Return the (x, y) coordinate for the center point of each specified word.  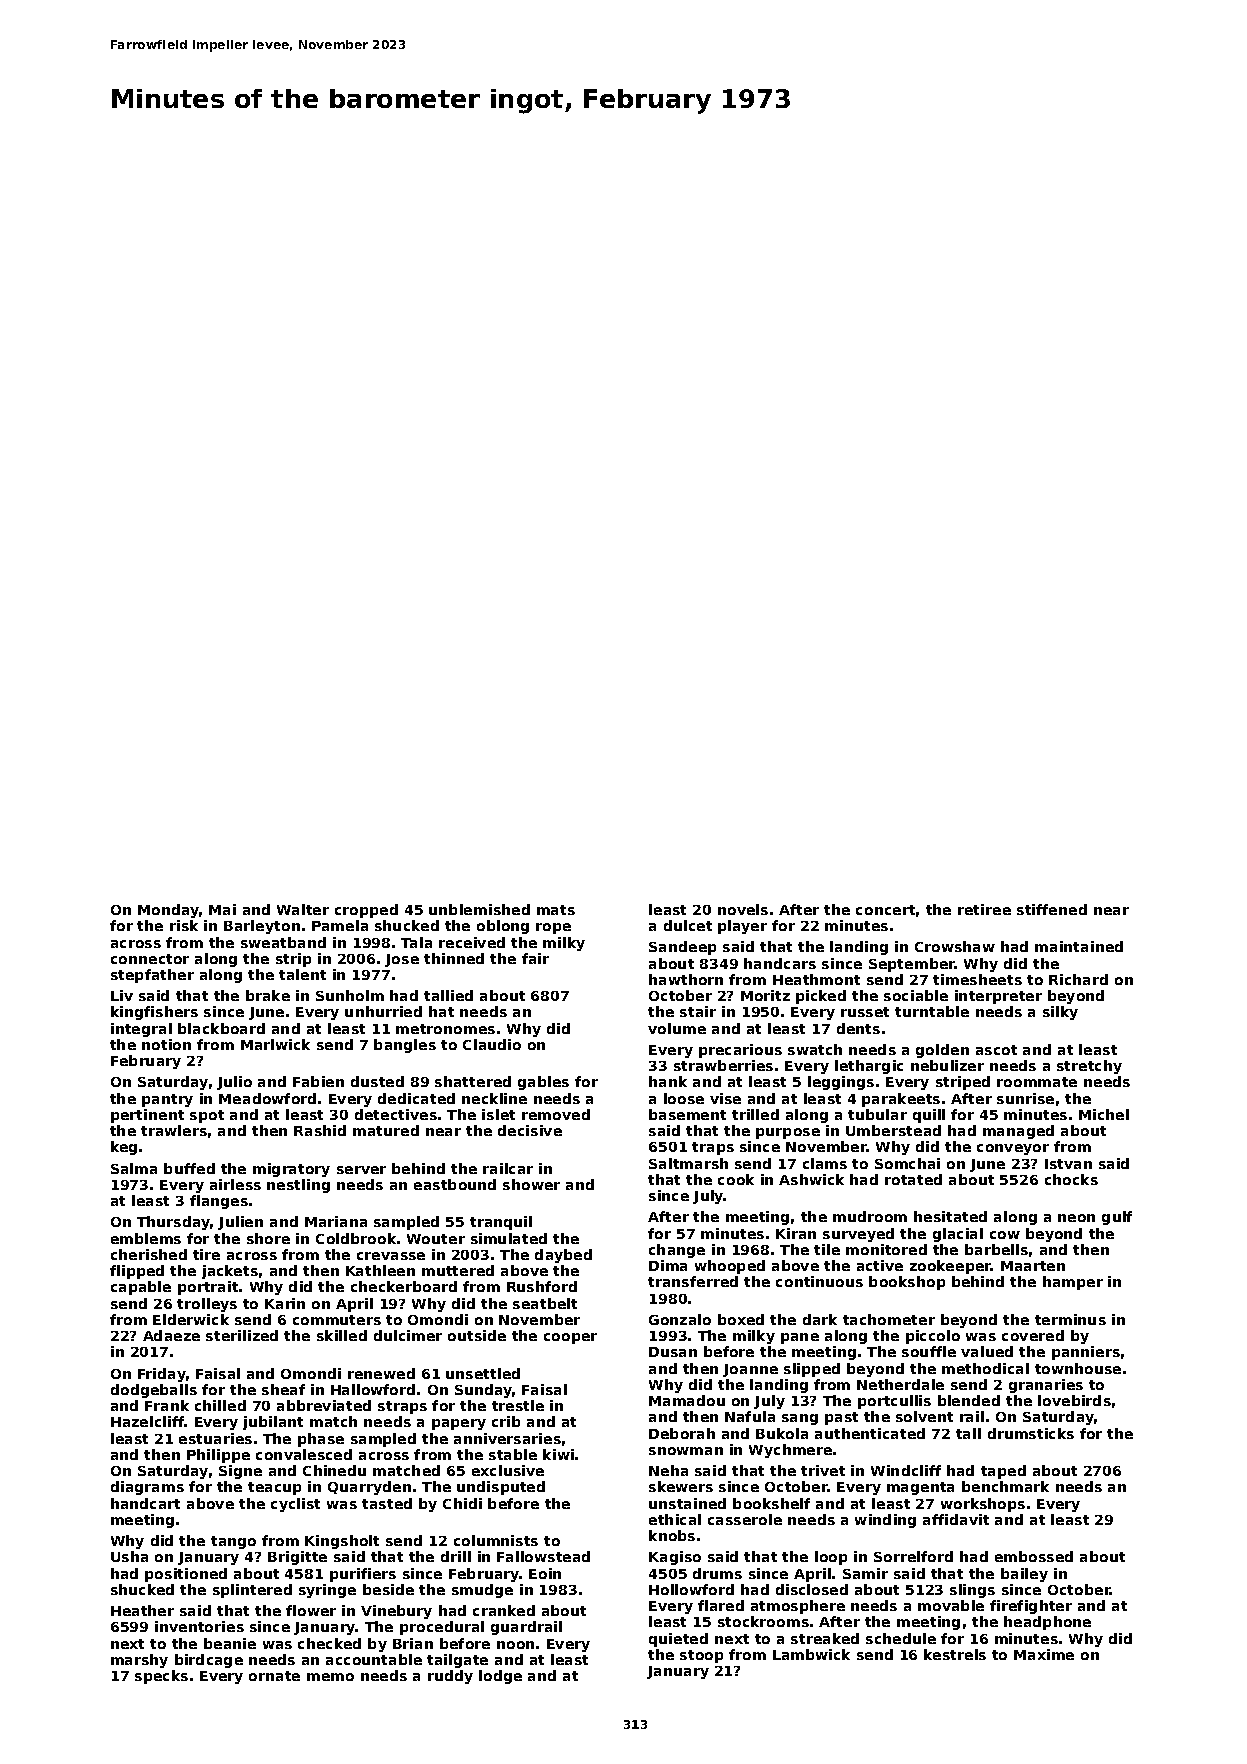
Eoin (545, 1573)
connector (150, 959)
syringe (327, 1591)
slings (972, 1591)
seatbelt (545, 1303)
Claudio (492, 1044)
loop (831, 1558)
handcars (780, 963)
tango (233, 1542)
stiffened (1052, 909)
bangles (405, 1046)
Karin (285, 1303)
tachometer (889, 1319)
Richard (1078, 979)
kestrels (955, 1654)
